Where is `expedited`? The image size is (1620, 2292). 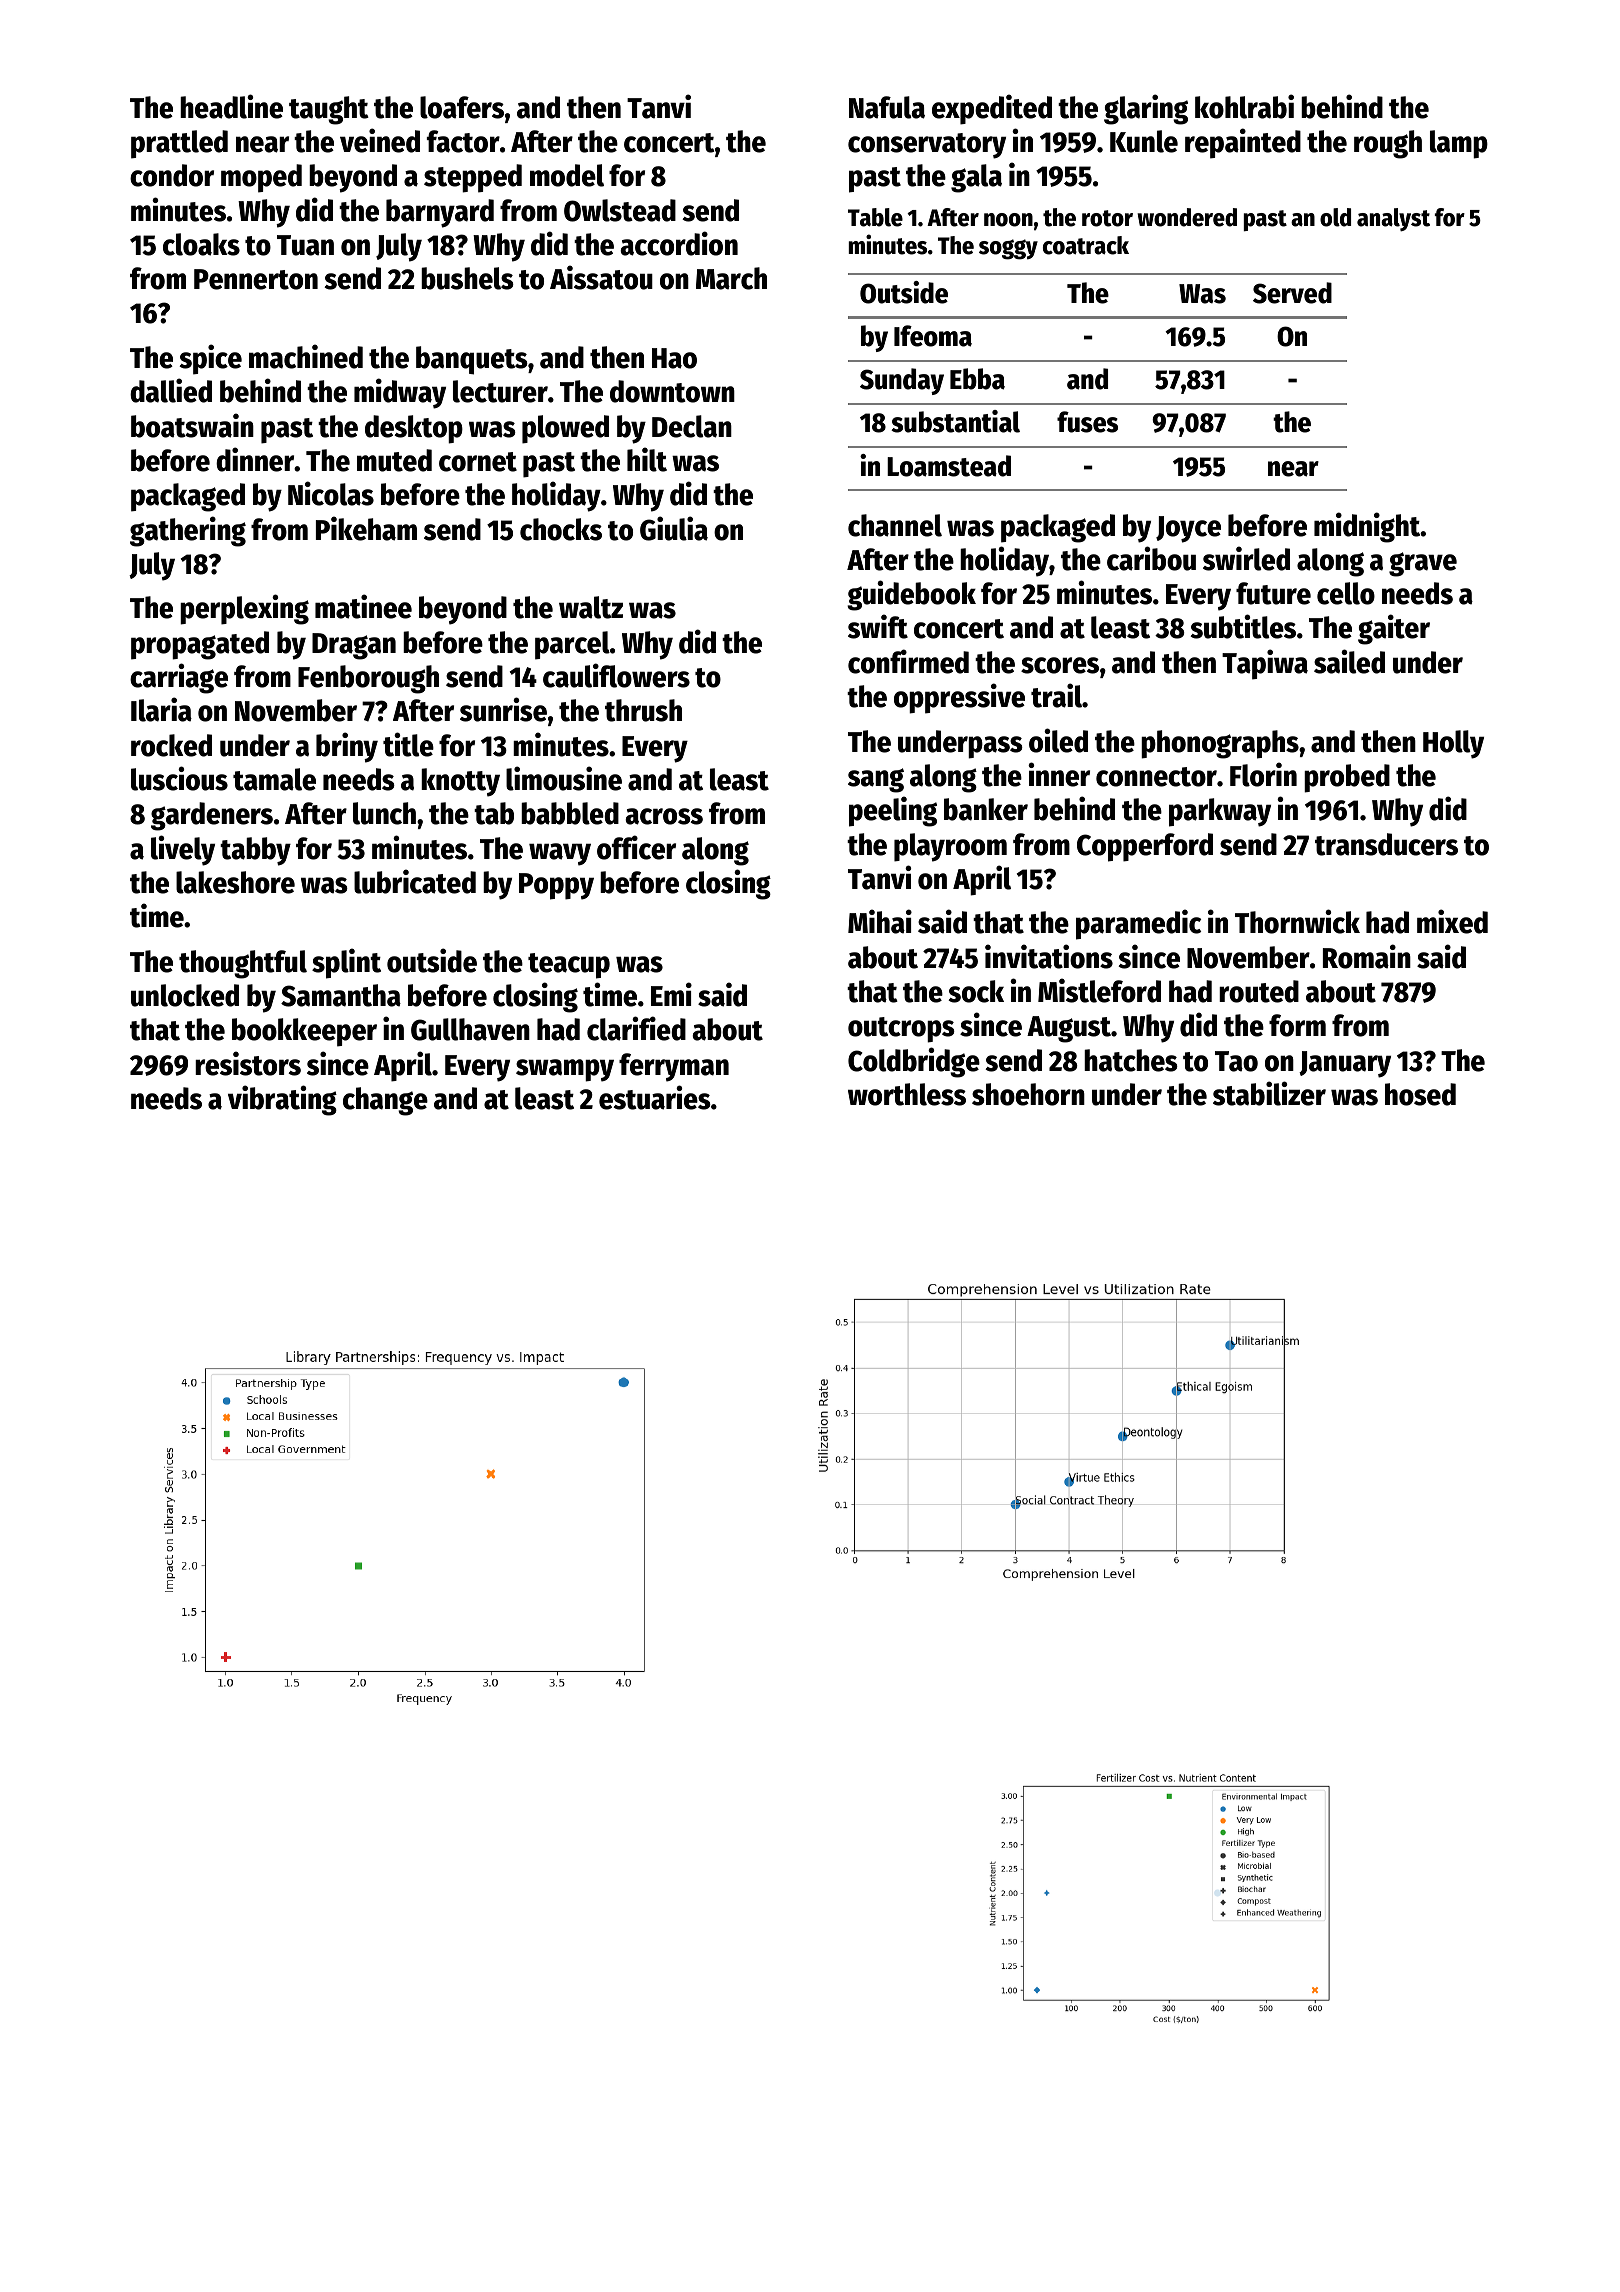 expedited is located at coordinates (992, 109).
